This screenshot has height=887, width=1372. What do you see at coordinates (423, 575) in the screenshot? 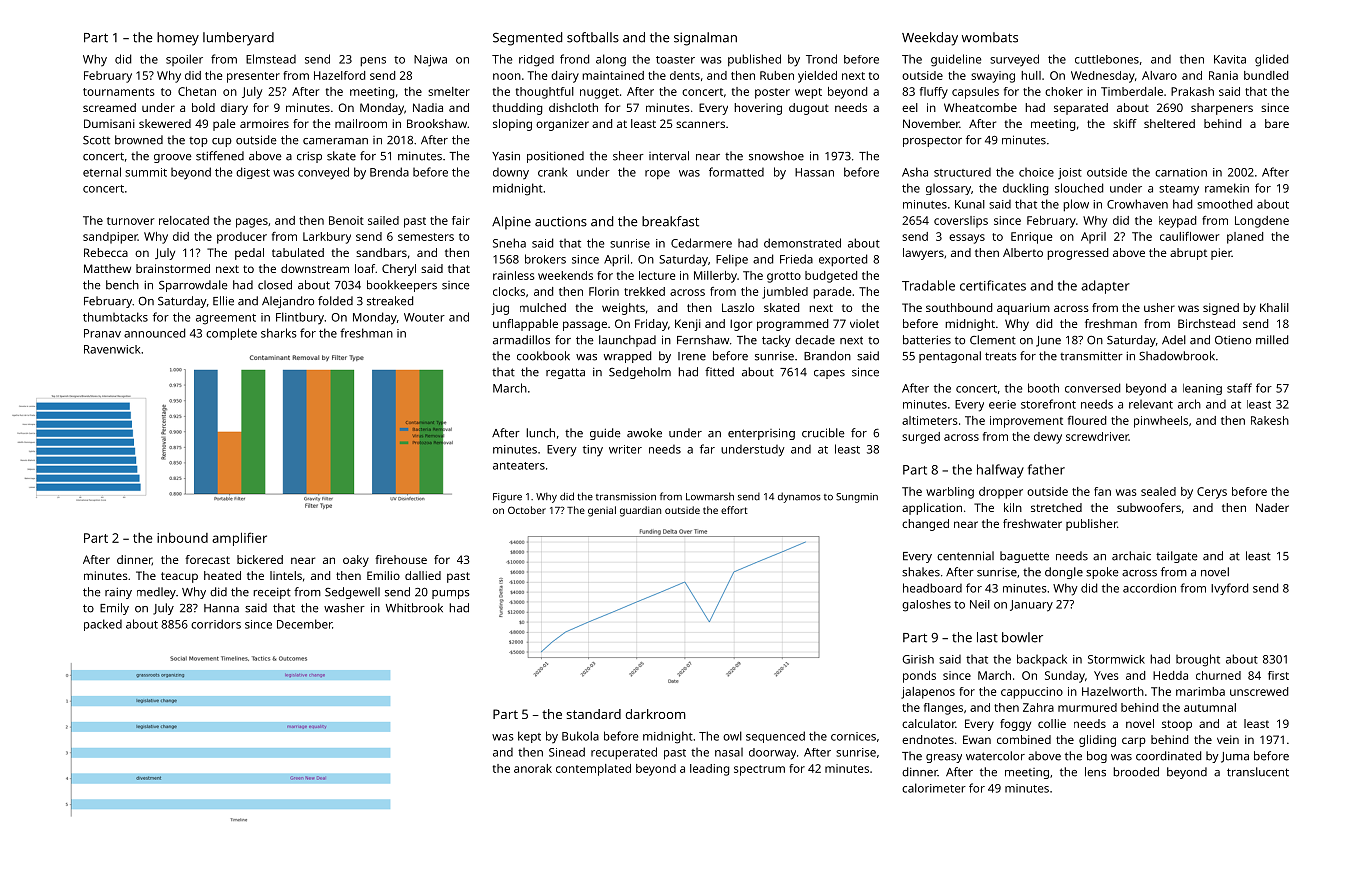
I see `dallied` at bounding box center [423, 575].
